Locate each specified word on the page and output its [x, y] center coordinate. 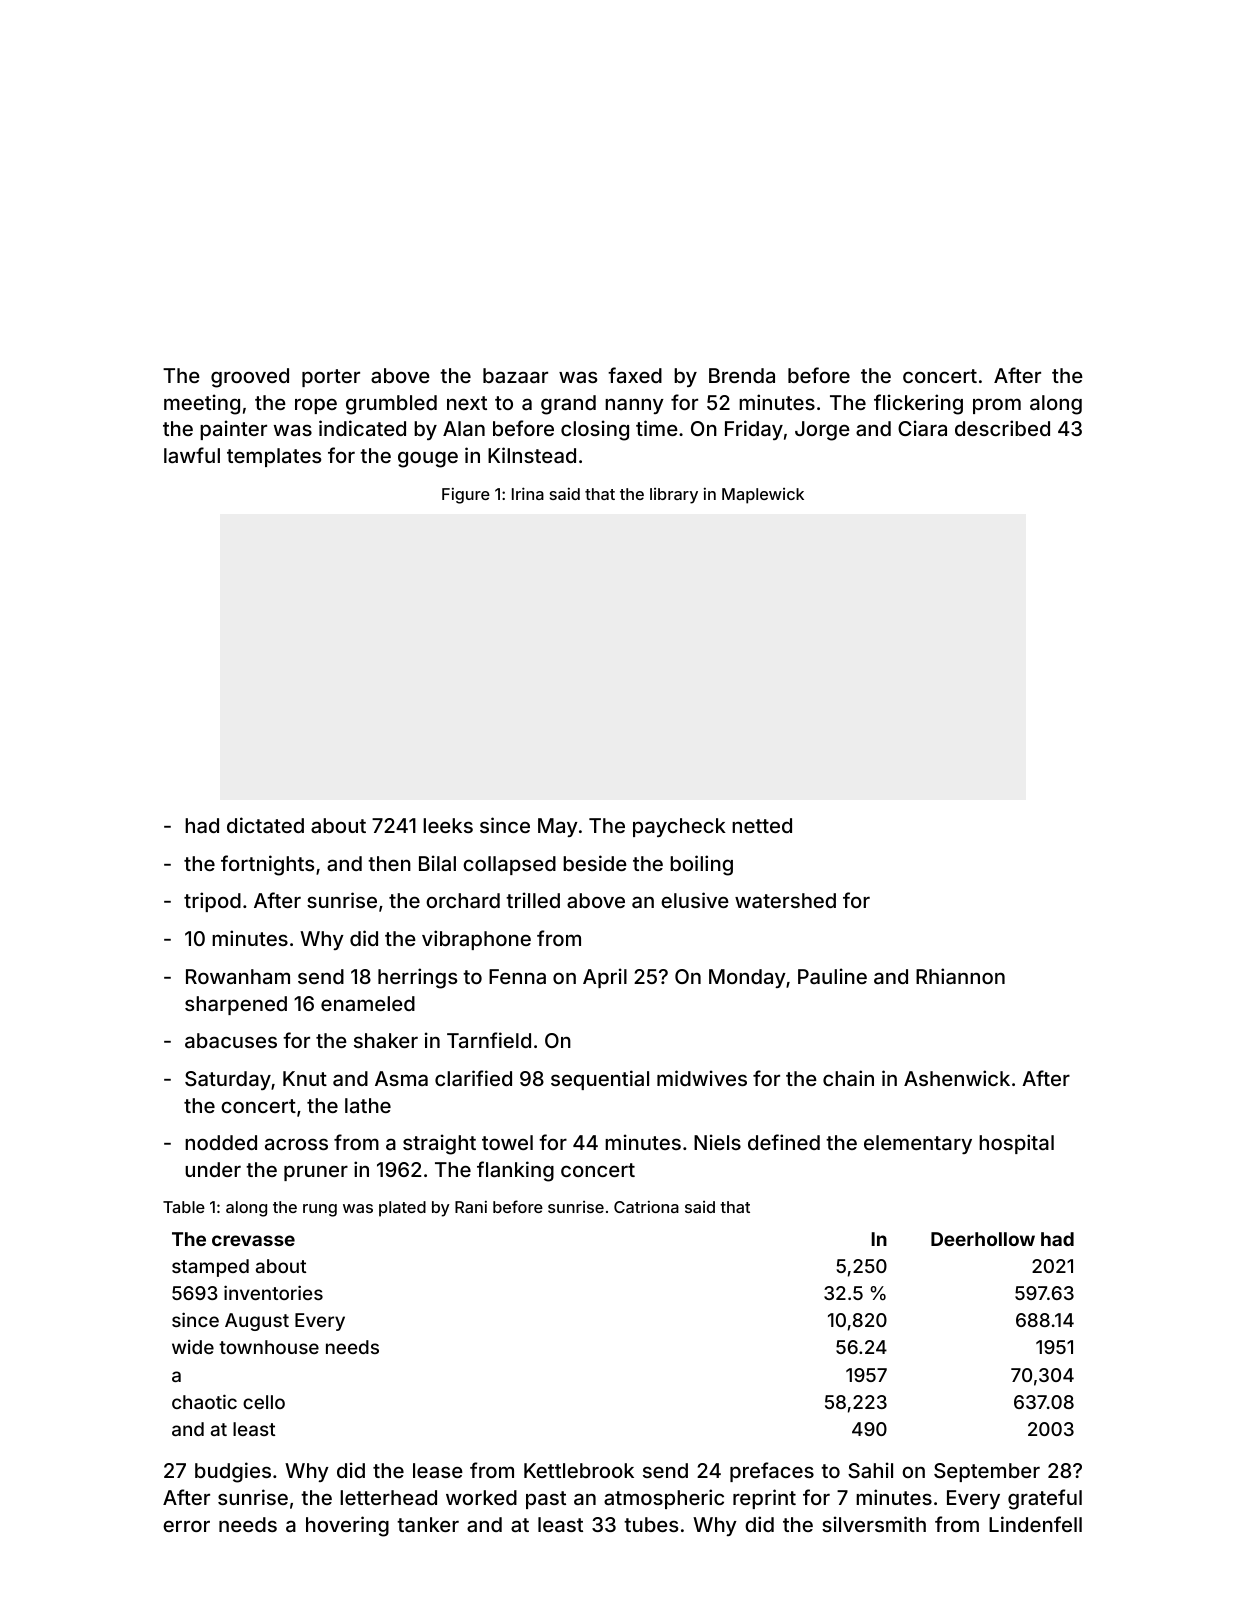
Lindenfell [1035, 1524]
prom [997, 406]
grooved [250, 378]
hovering [347, 1526]
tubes [651, 1524]
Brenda [742, 375]
